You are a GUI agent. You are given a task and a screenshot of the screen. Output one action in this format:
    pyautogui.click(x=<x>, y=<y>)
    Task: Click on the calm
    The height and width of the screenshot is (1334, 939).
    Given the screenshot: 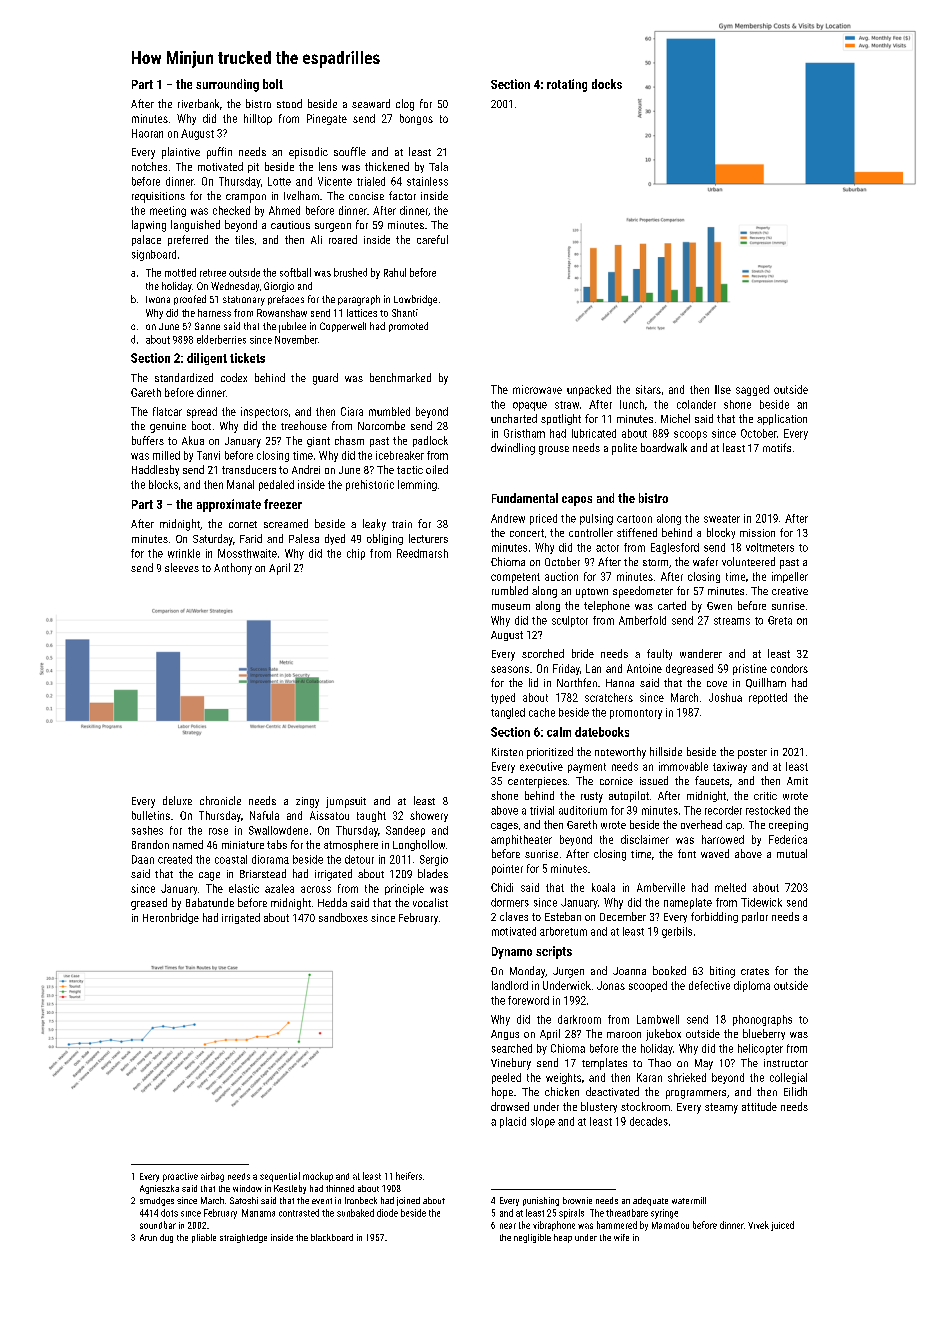 What is the action you would take?
    pyautogui.click(x=559, y=732)
